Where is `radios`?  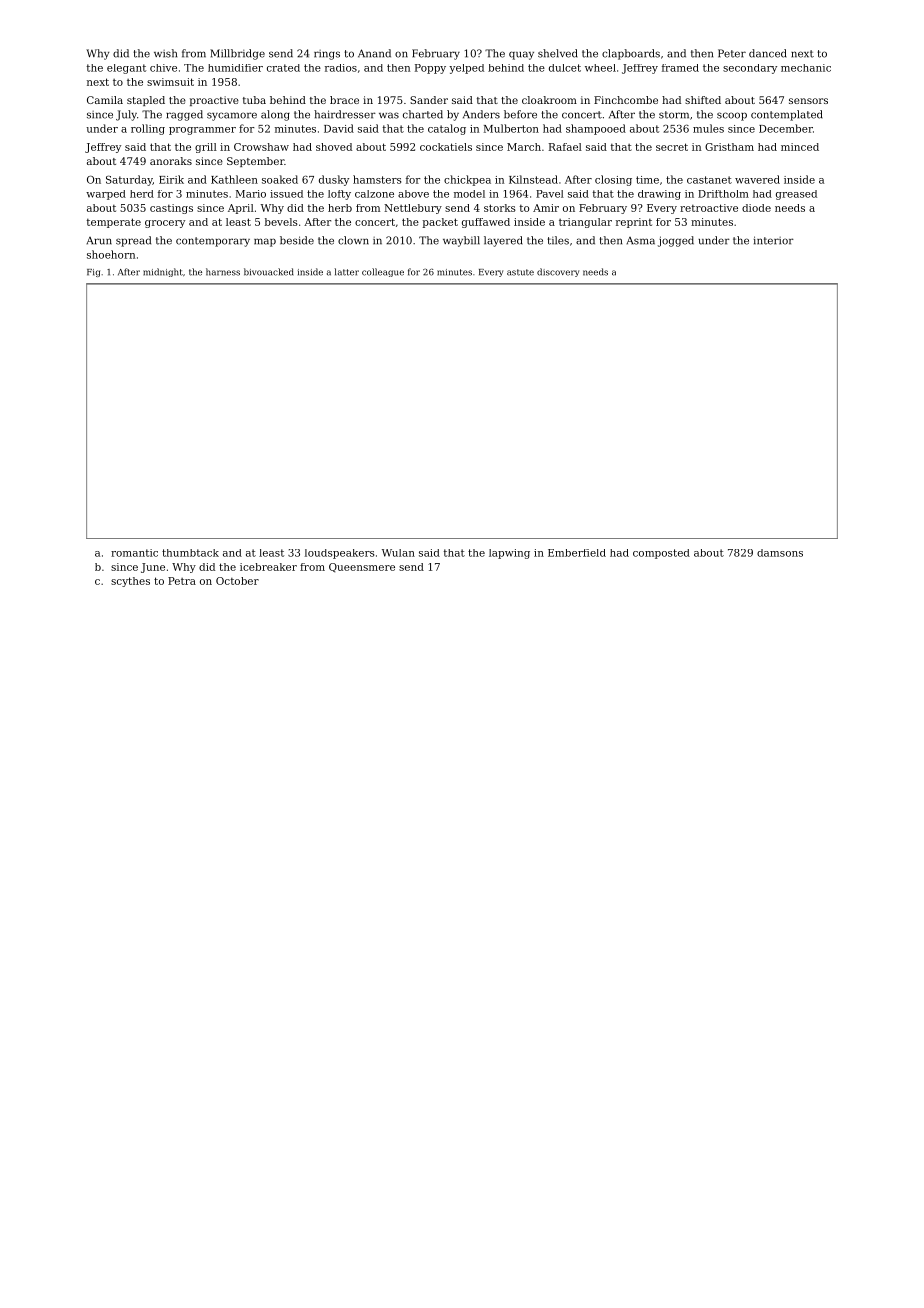 radios is located at coordinates (341, 68).
